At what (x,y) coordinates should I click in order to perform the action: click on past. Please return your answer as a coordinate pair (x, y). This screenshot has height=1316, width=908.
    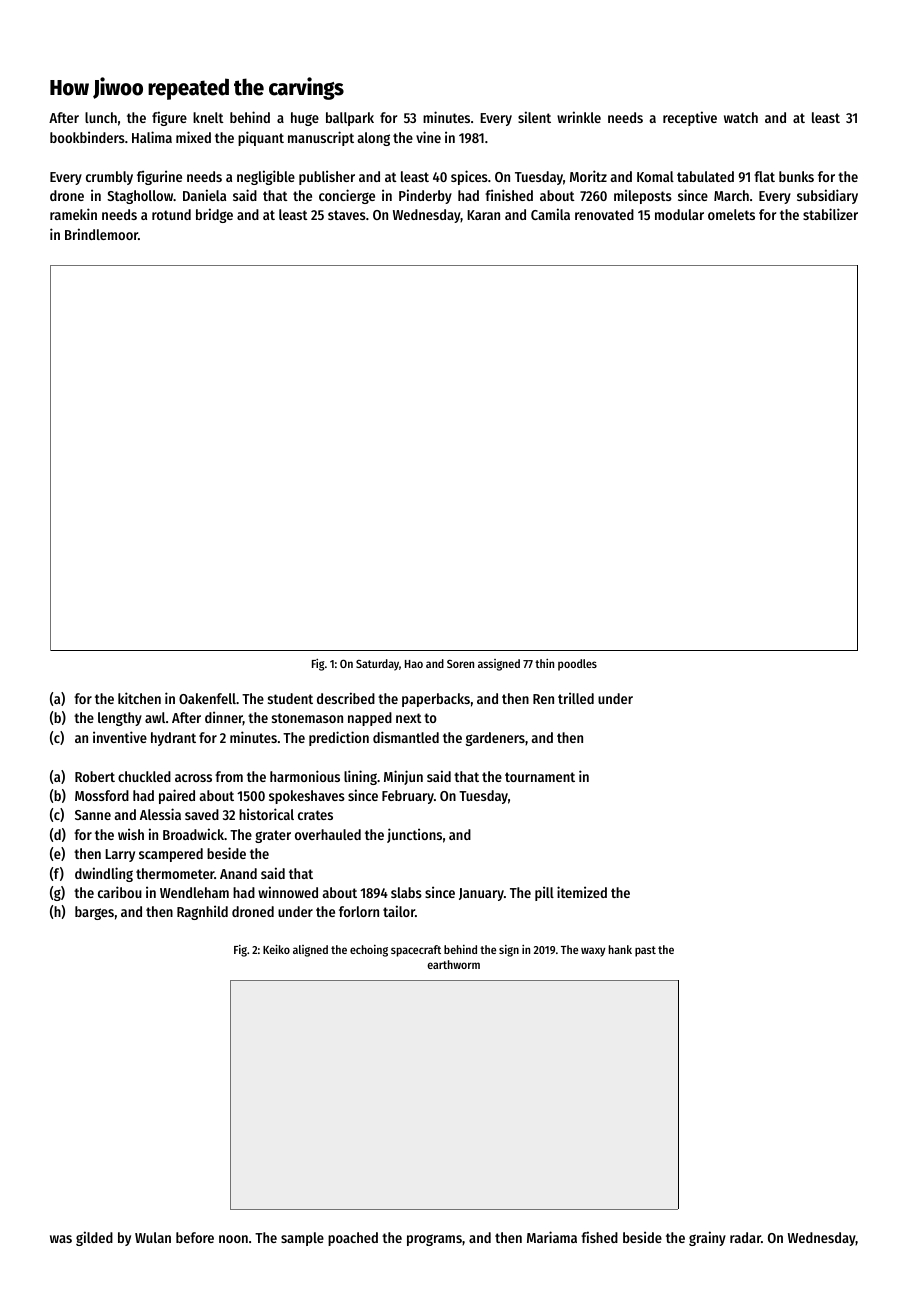
    Looking at the image, I should click on (645, 951).
